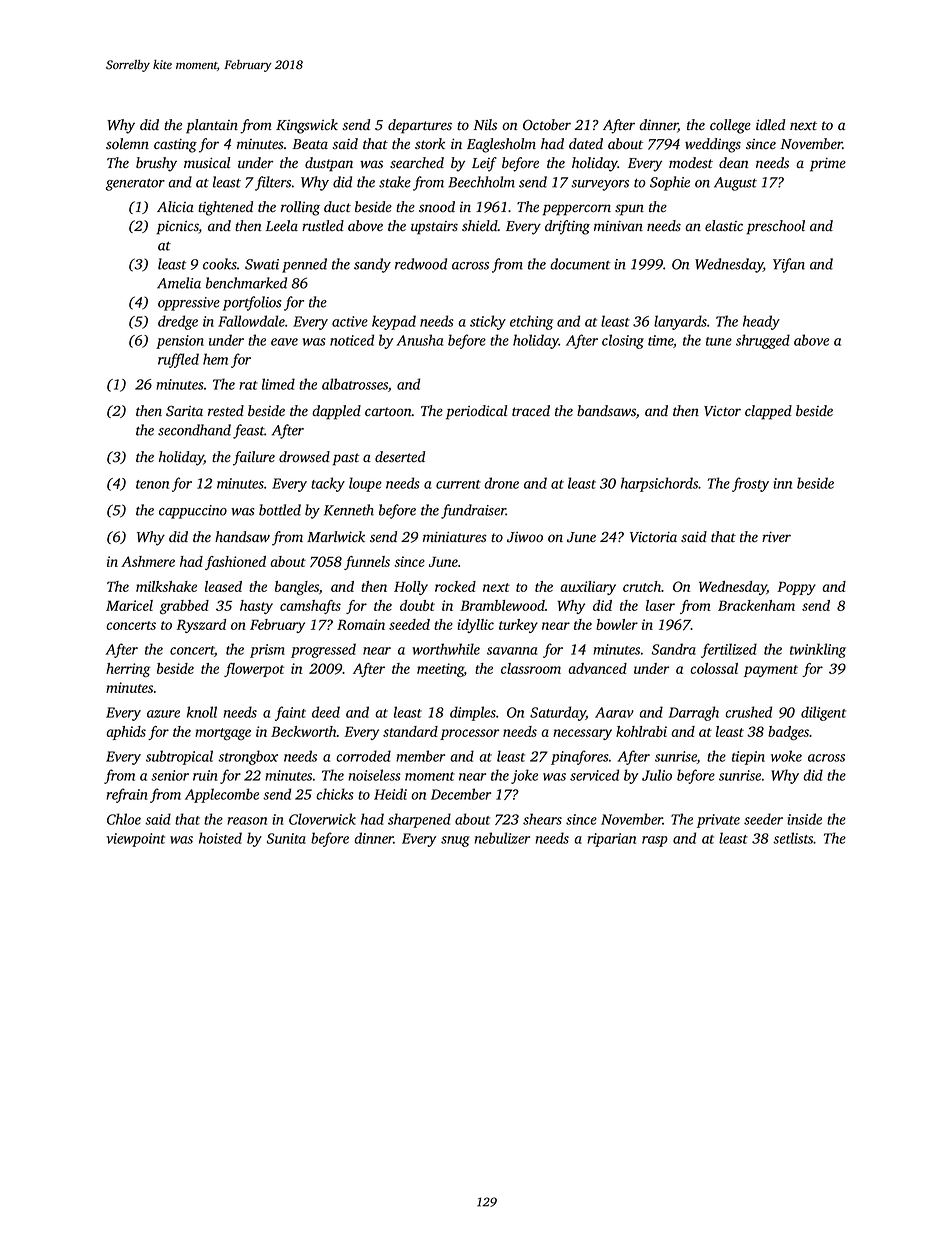  I want to click on kohlrabi, so click(641, 731).
